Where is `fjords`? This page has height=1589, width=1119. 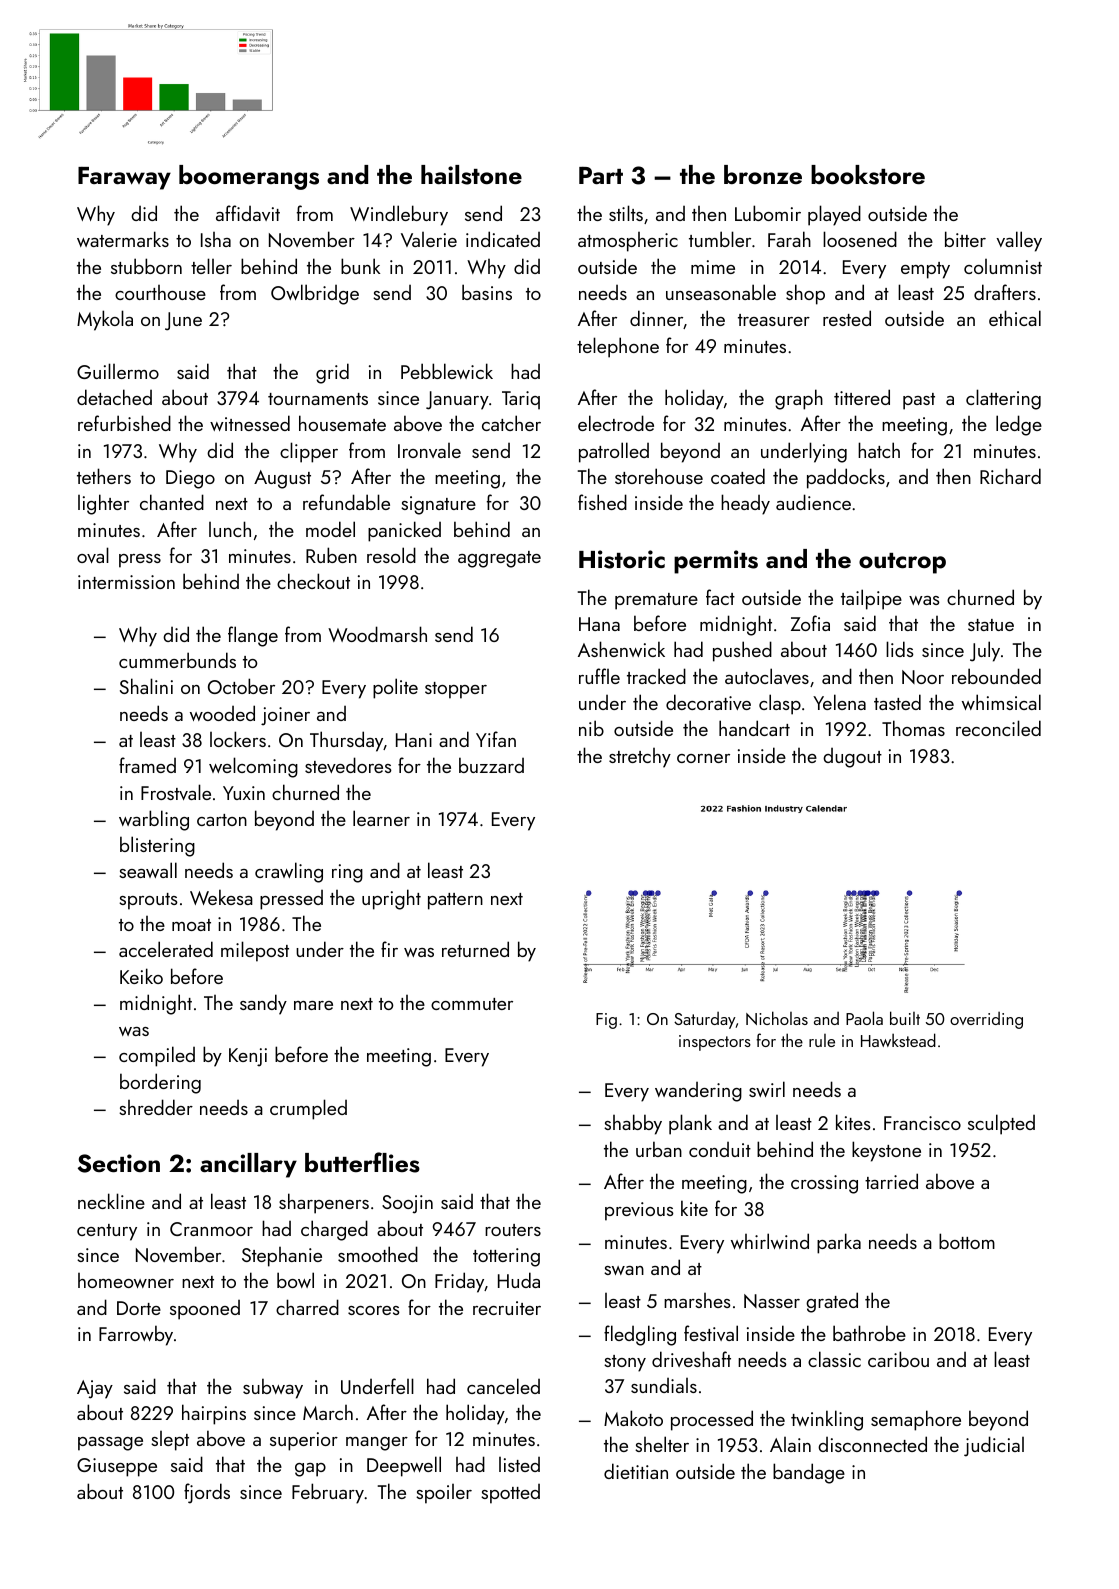
fjords is located at coordinates (207, 1493).
